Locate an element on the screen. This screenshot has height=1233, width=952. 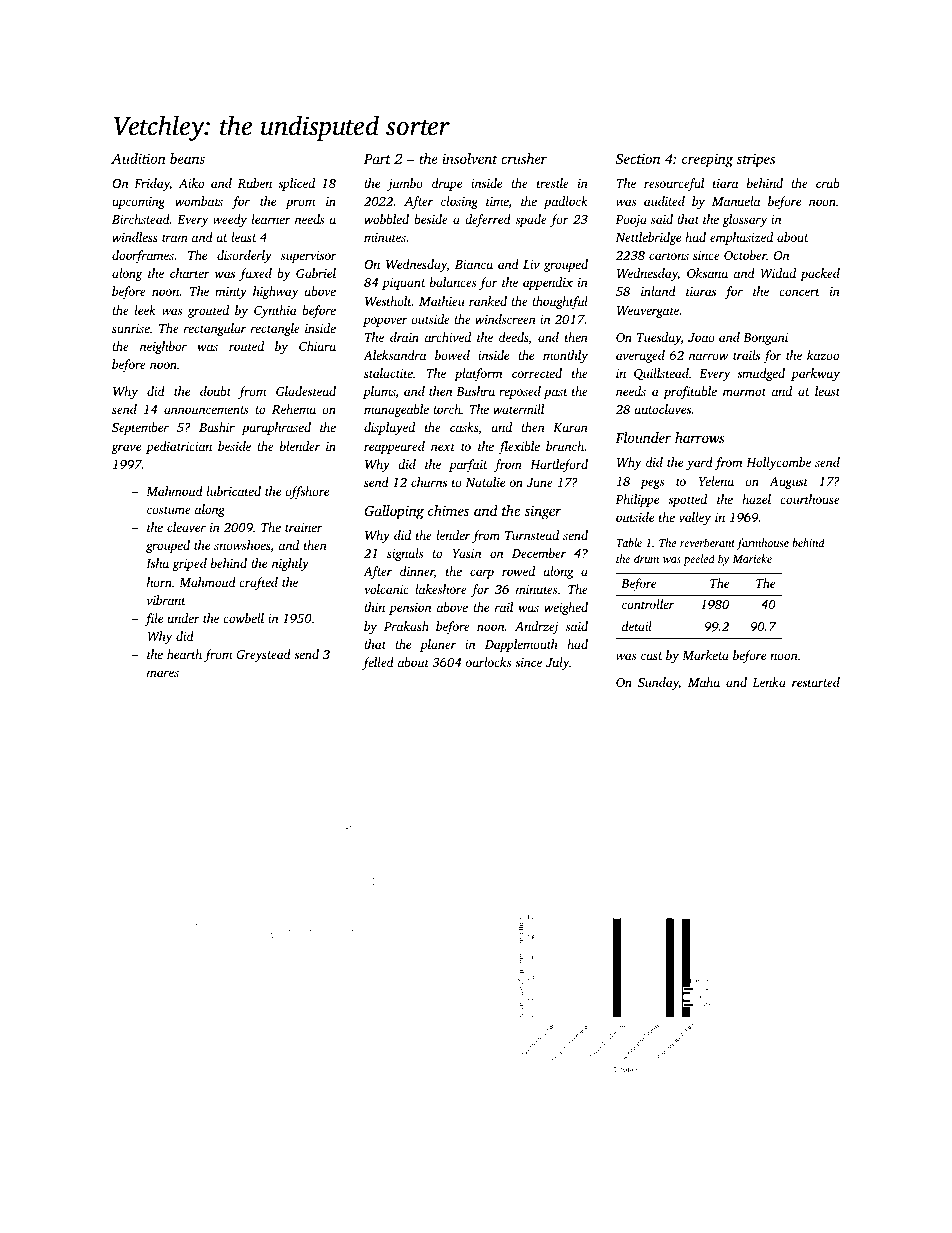
Greystead is located at coordinates (263, 655).
